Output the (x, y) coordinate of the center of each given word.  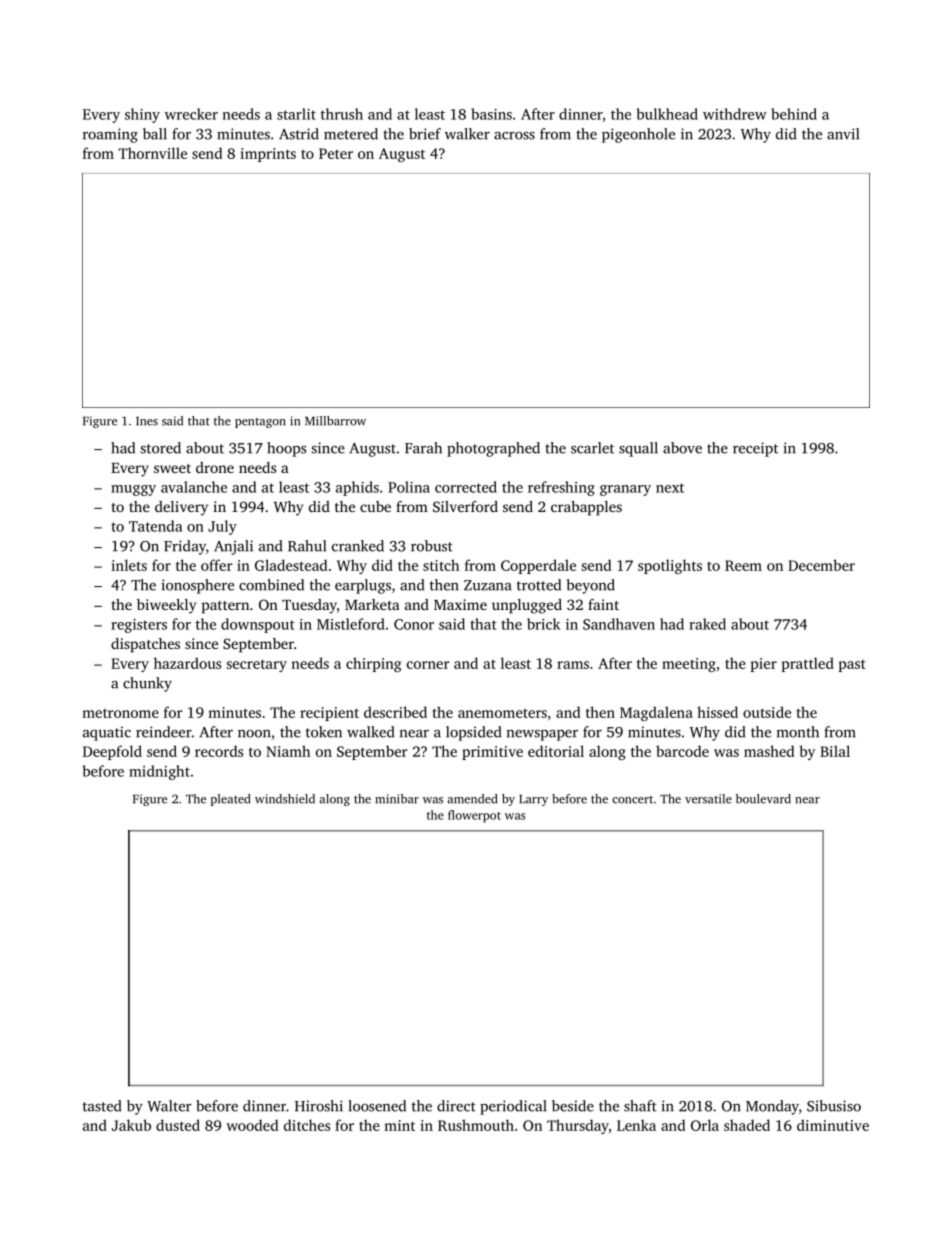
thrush (342, 114)
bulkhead (667, 114)
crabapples (586, 508)
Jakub (131, 1125)
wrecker (191, 114)
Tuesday (309, 606)
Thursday (578, 1126)
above (682, 448)
